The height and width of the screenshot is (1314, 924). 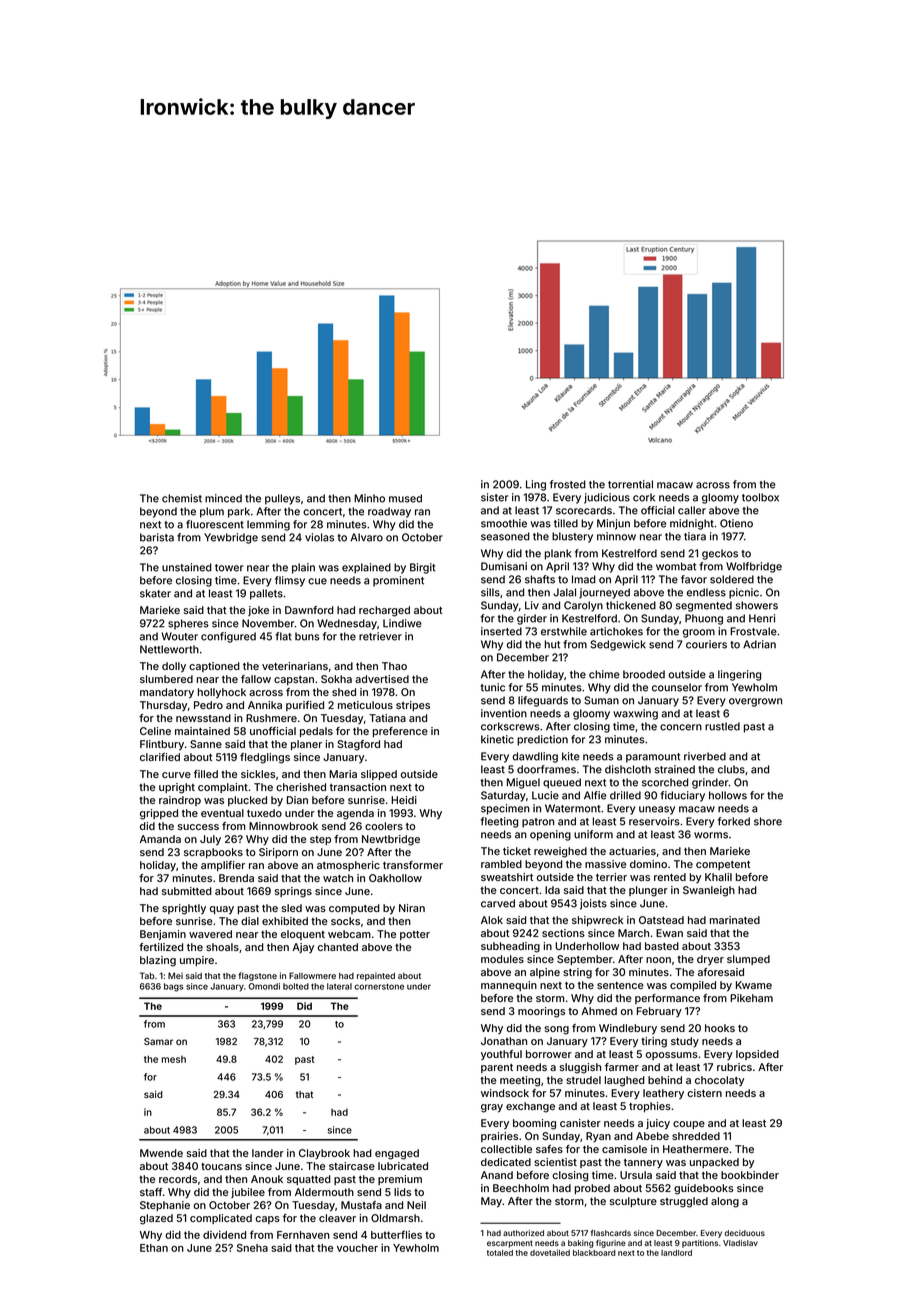 What do you see at coordinates (154, 1248) in the screenshot?
I see `Ethan` at bounding box center [154, 1248].
